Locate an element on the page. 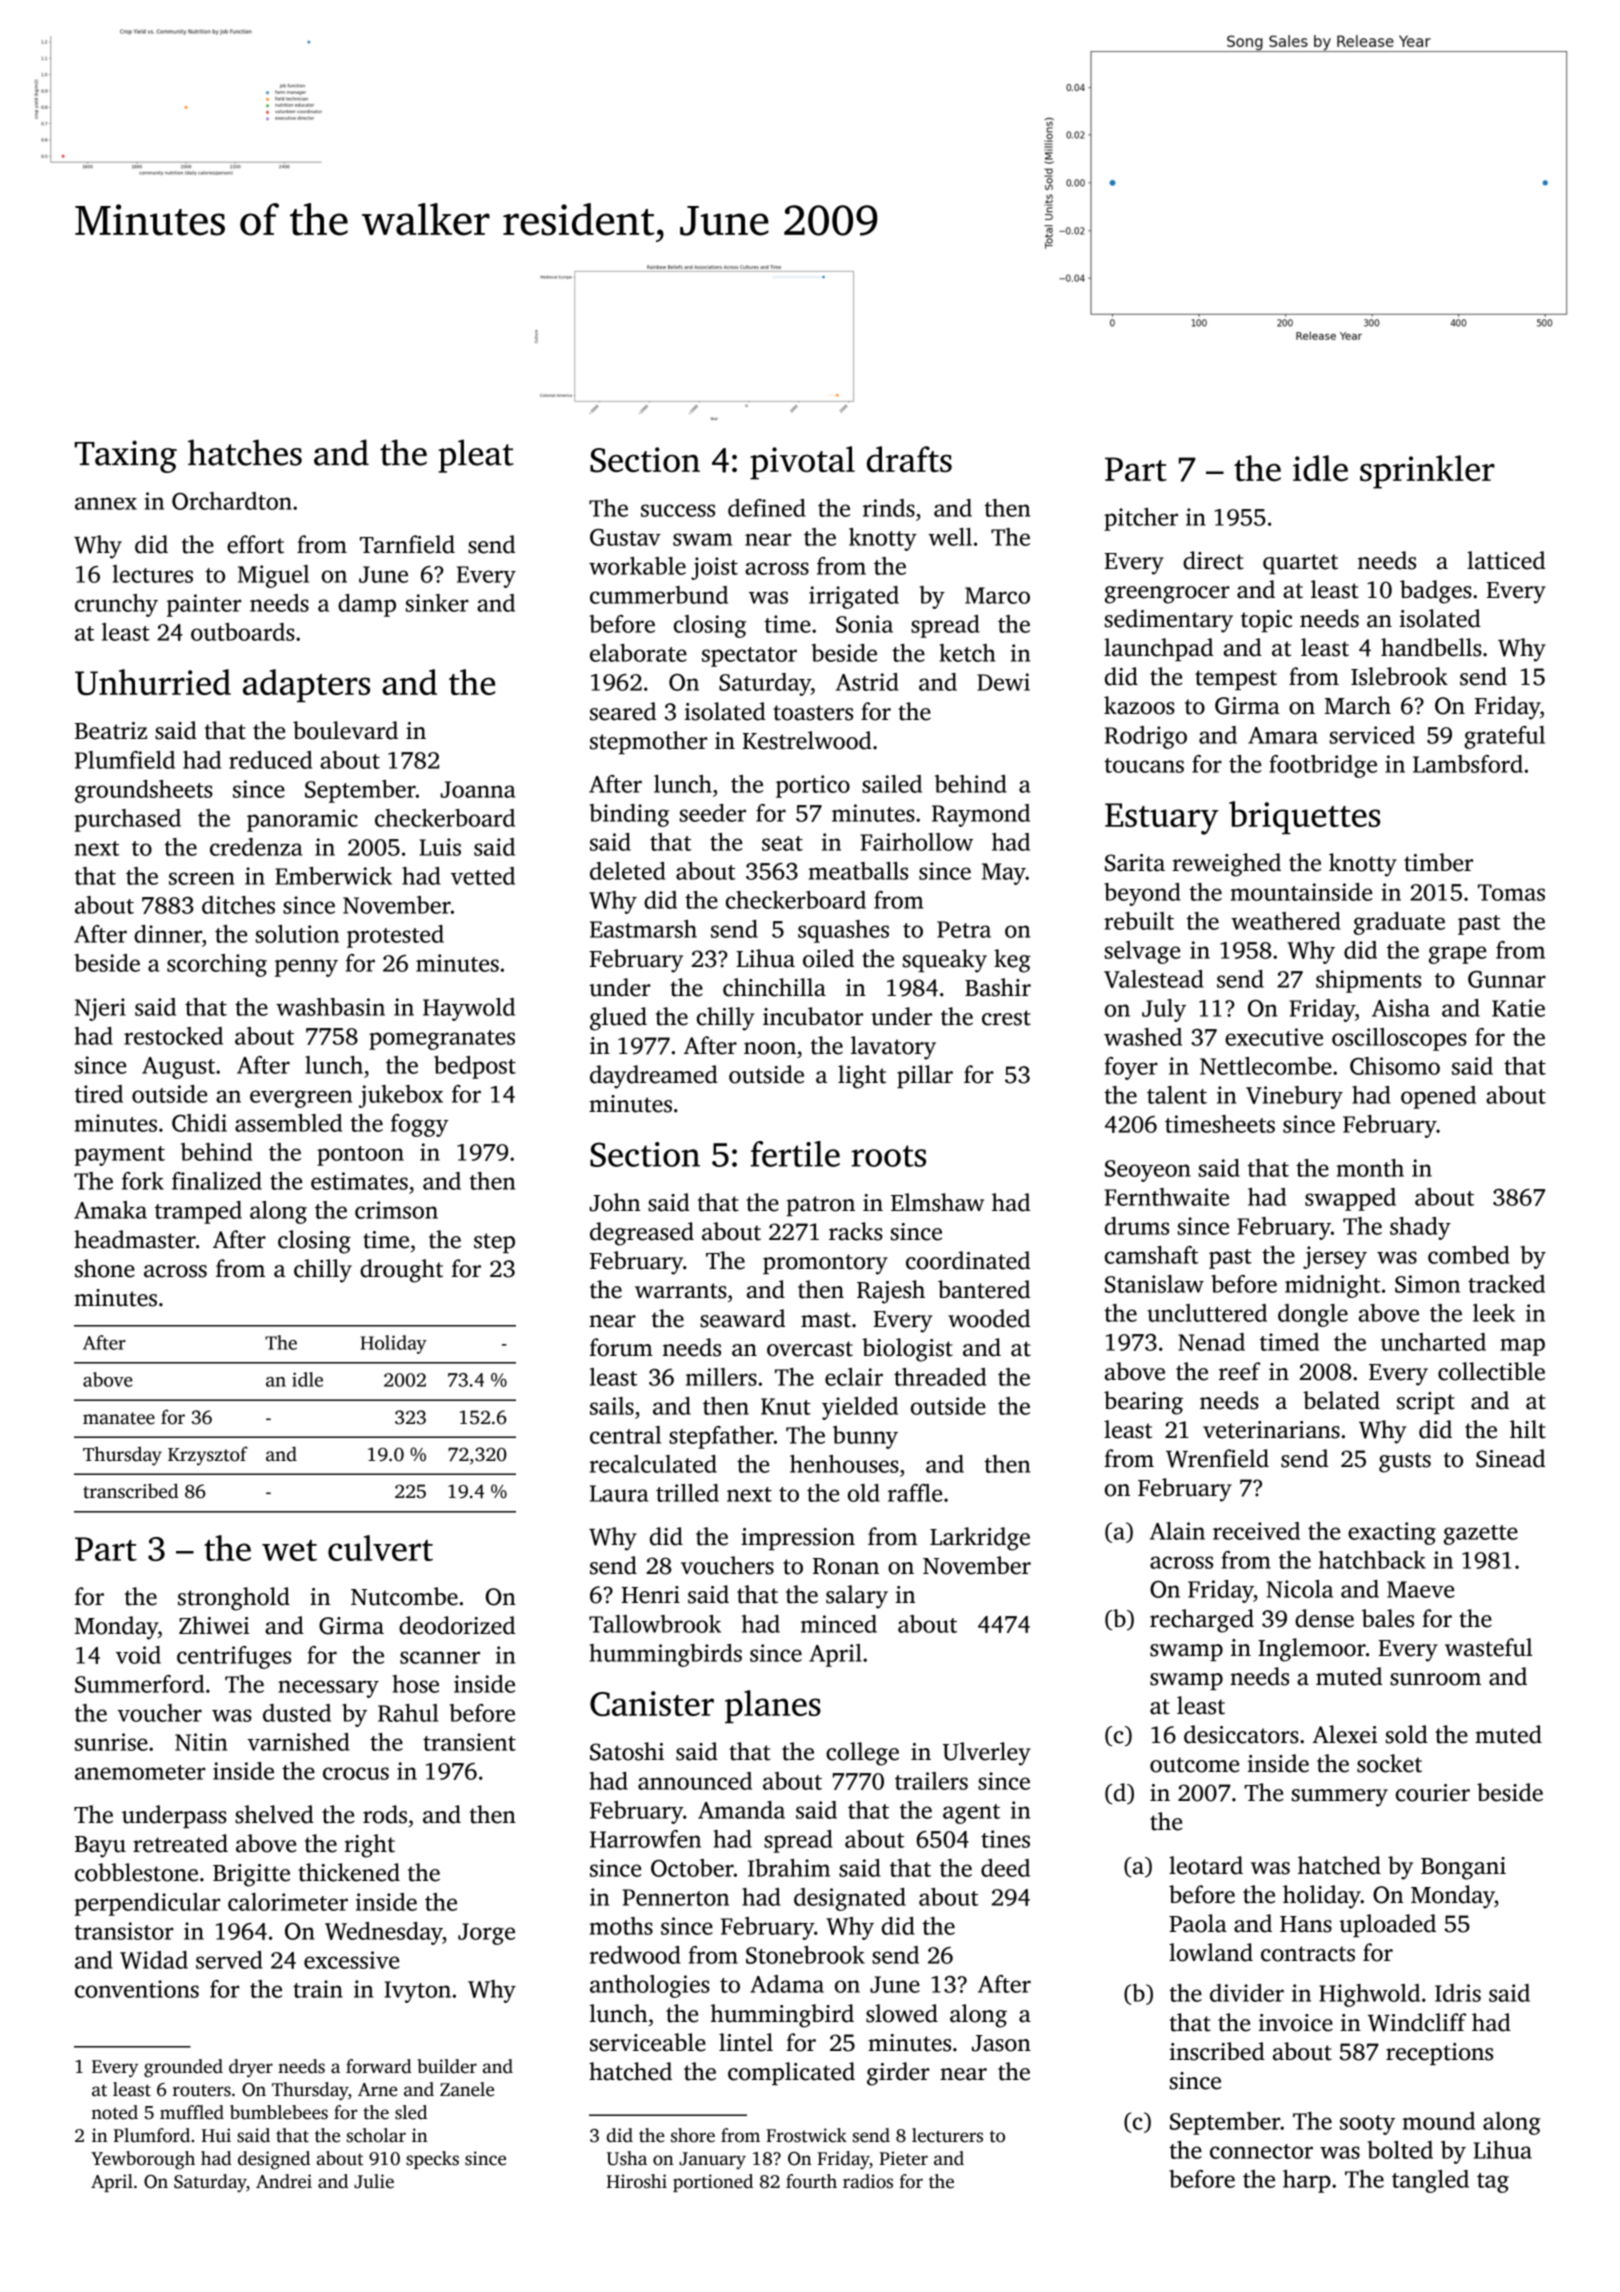 The width and height of the image is (1620, 2292). Fernthwaite is located at coordinates (1167, 1197).
